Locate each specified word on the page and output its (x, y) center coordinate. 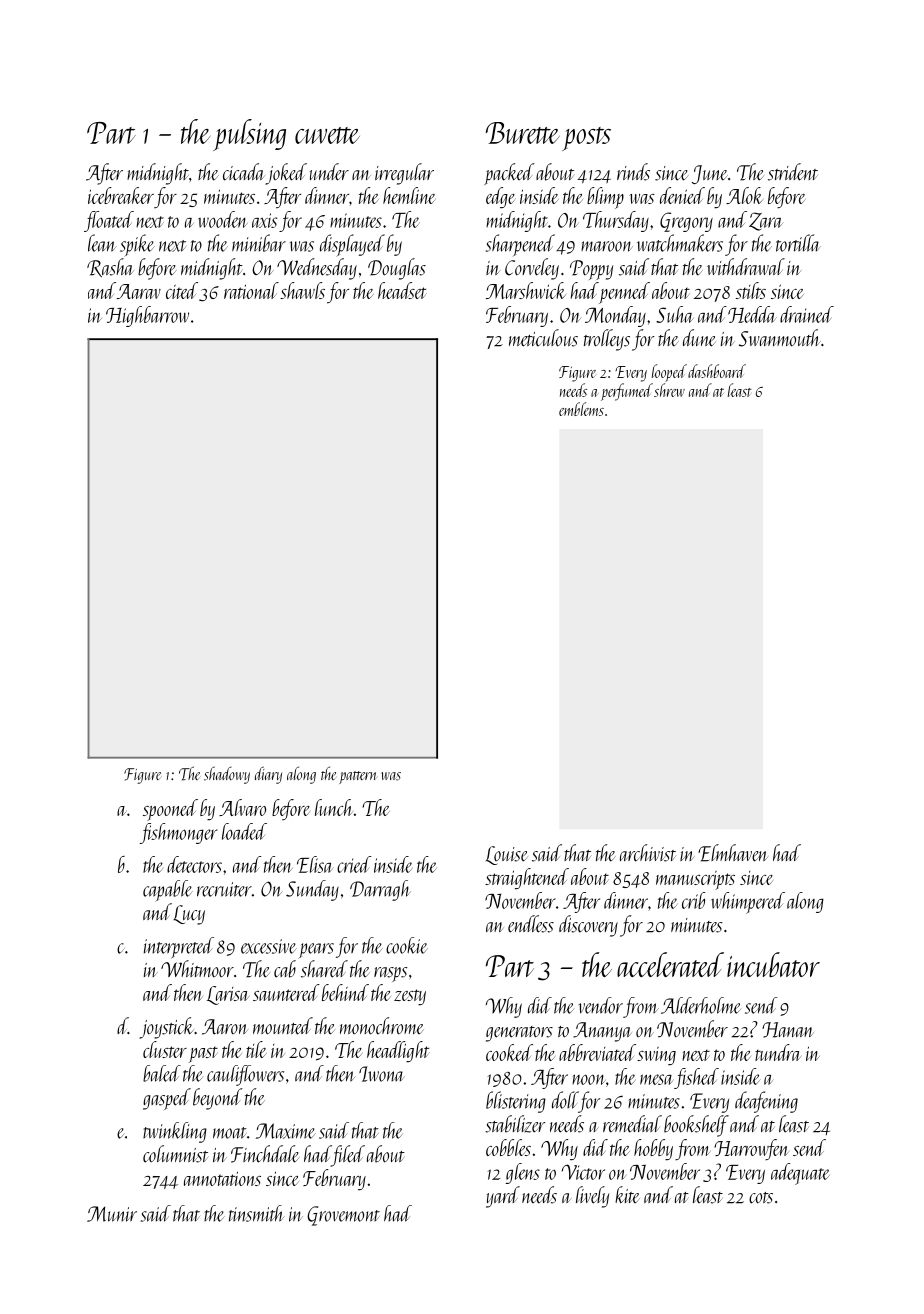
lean (102, 243)
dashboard (717, 371)
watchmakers (680, 243)
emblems (581, 409)
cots (761, 1198)
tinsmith (257, 1213)
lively (592, 1197)
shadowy (227, 775)
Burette (523, 133)
